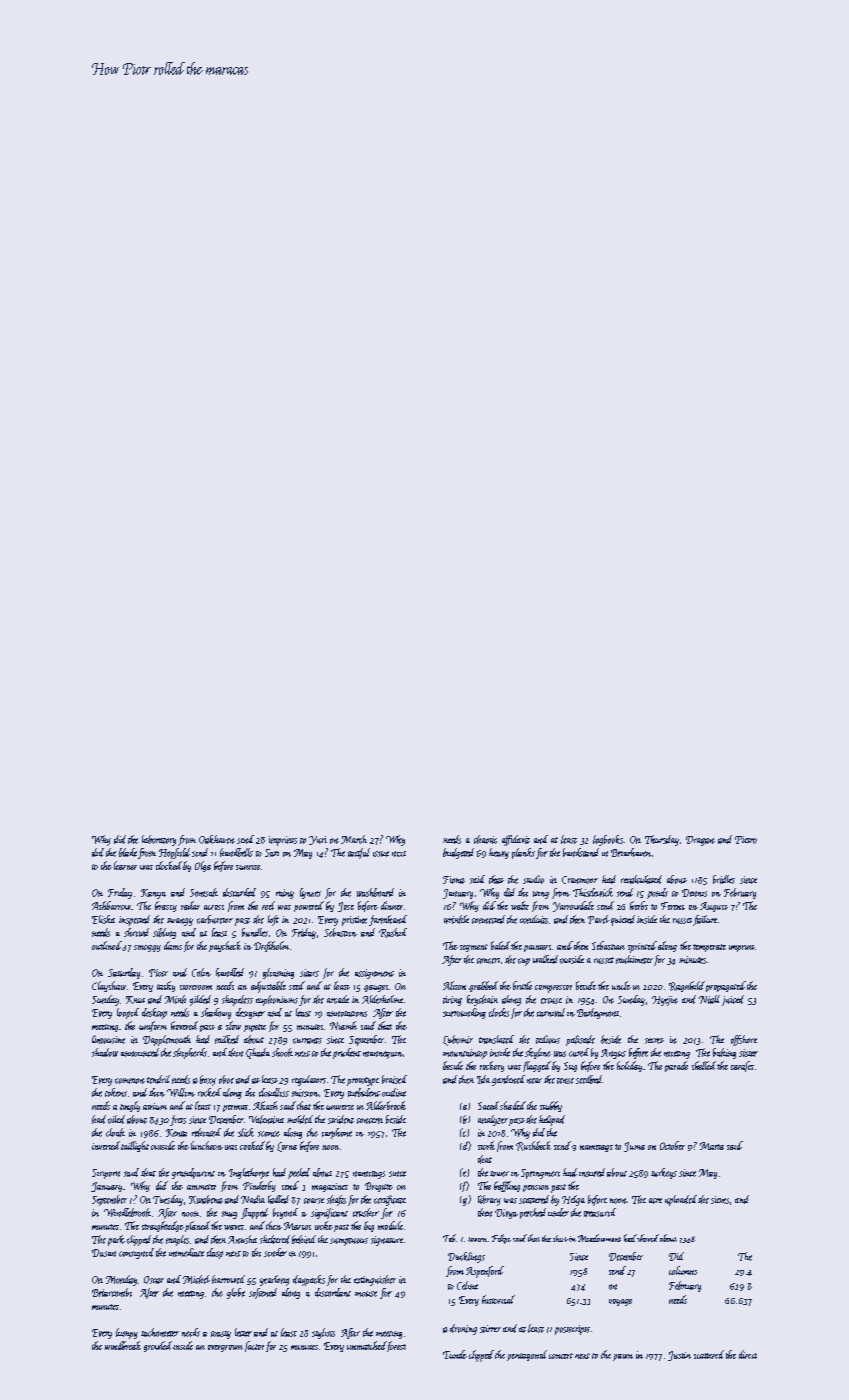  Describe the element at coordinates (367, 1345) in the screenshot. I see `unmatched` at that location.
